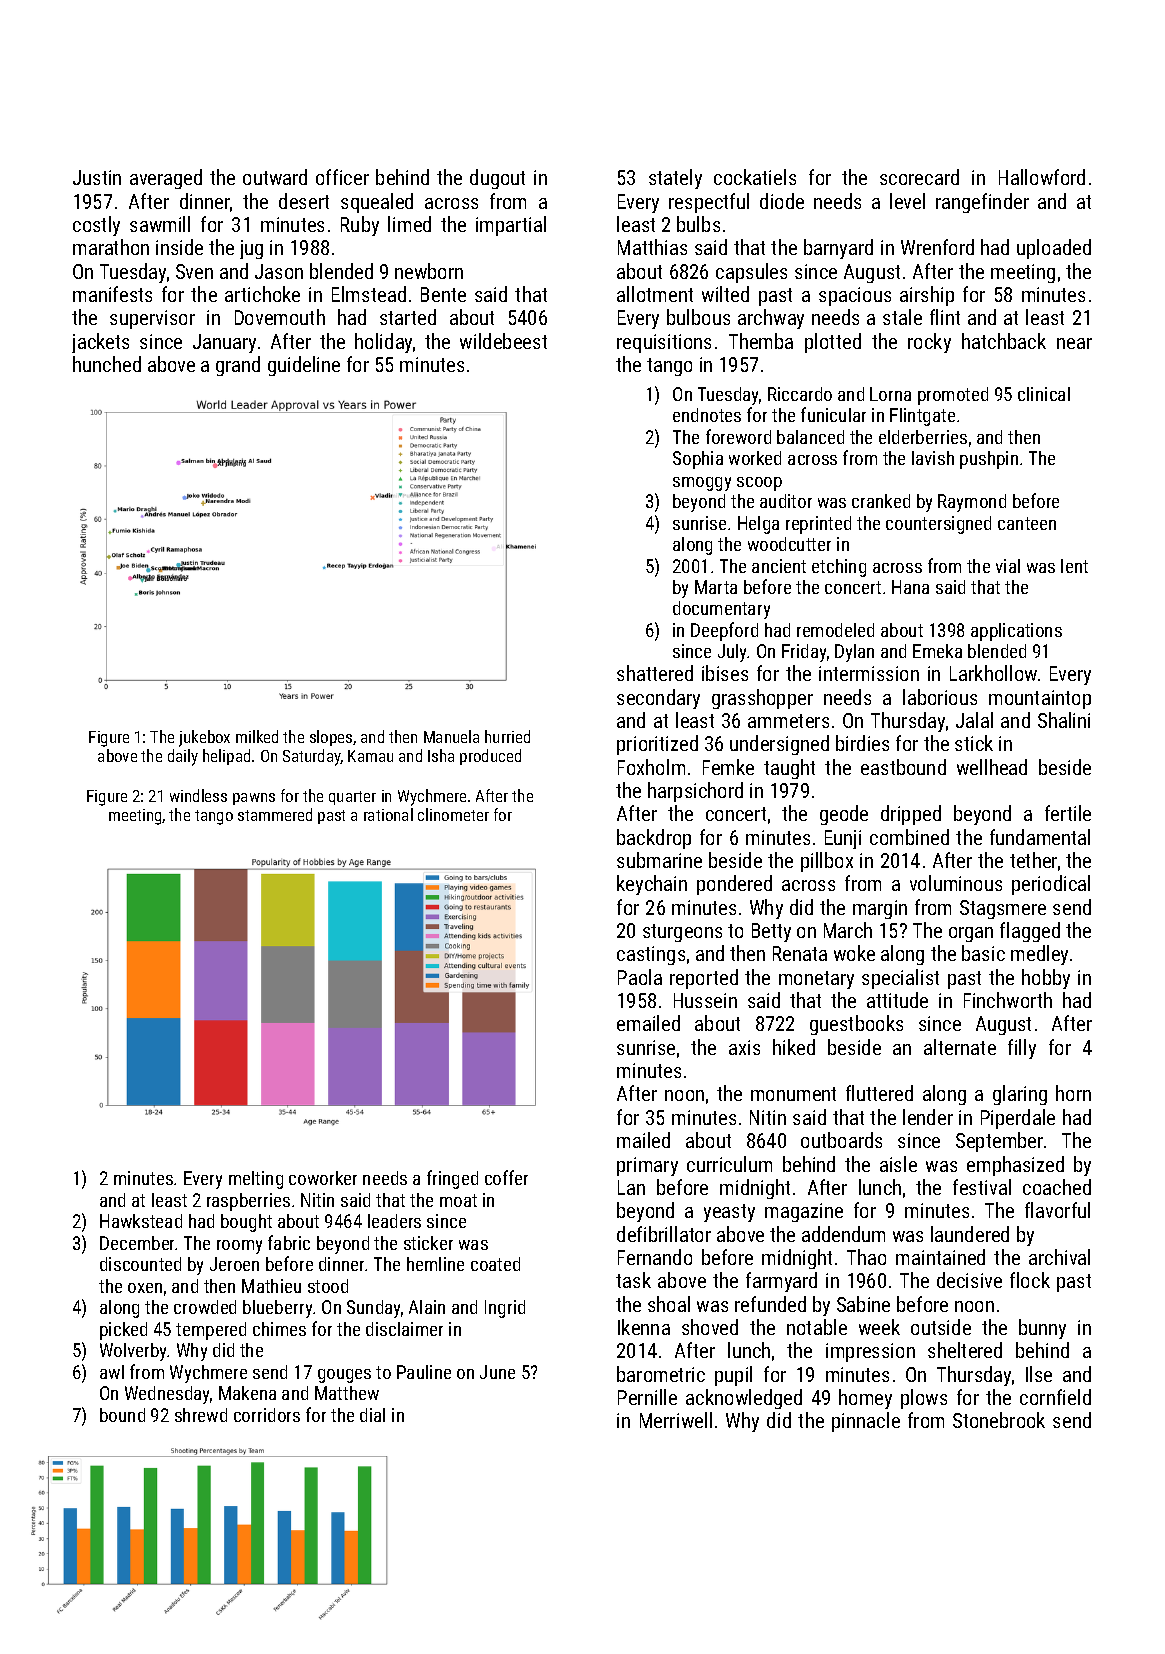 The width and height of the screenshot is (1165, 1654). What do you see at coordinates (1057, 1210) in the screenshot?
I see `flavorful` at bounding box center [1057, 1210].
